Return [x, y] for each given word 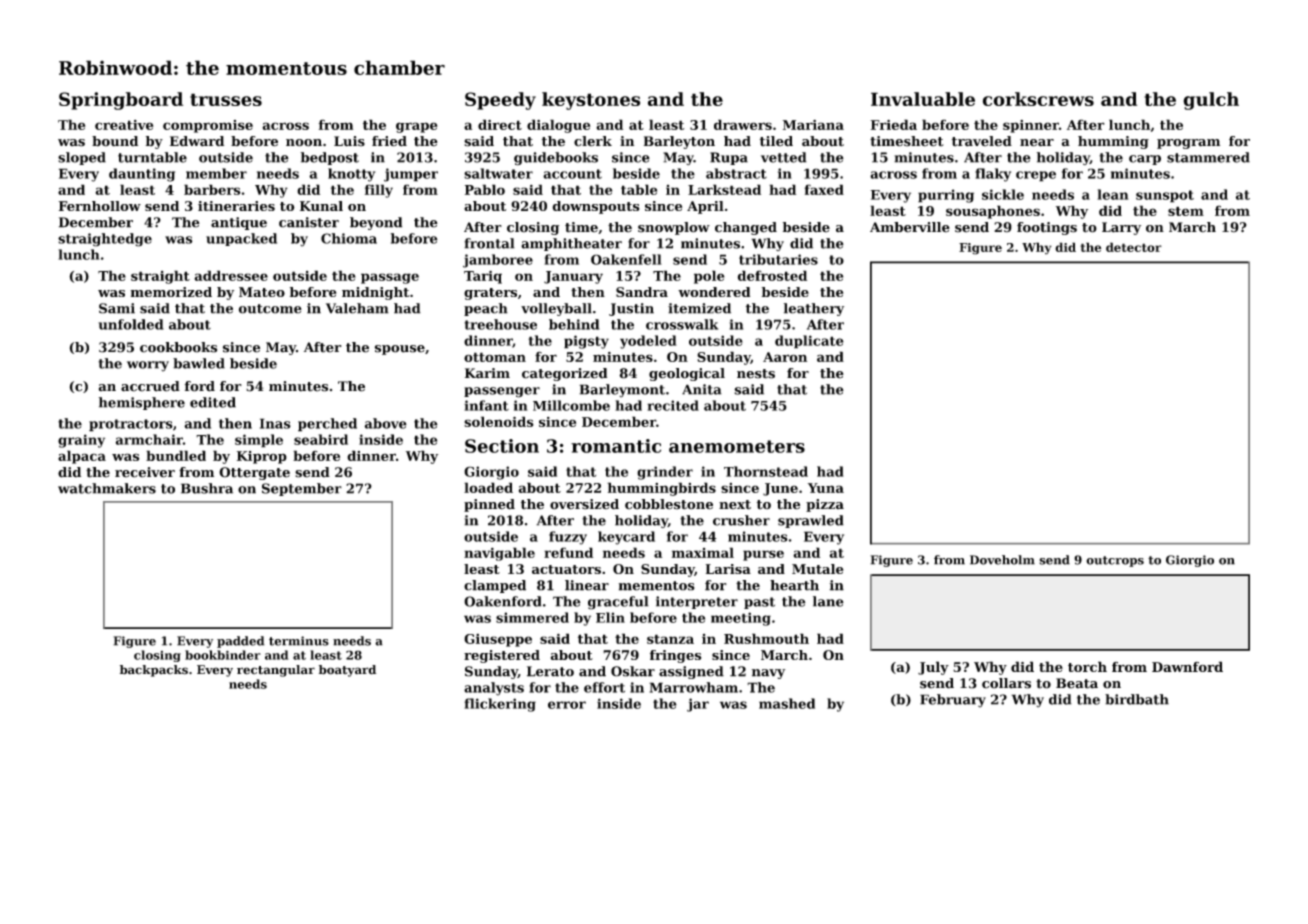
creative [124, 125]
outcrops [1115, 561]
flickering [500, 705]
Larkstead [724, 189]
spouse [400, 350]
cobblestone [669, 504]
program [1188, 144]
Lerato [550, 671]
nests [756, 374]
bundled [176, 455]
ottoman [495, 357]
